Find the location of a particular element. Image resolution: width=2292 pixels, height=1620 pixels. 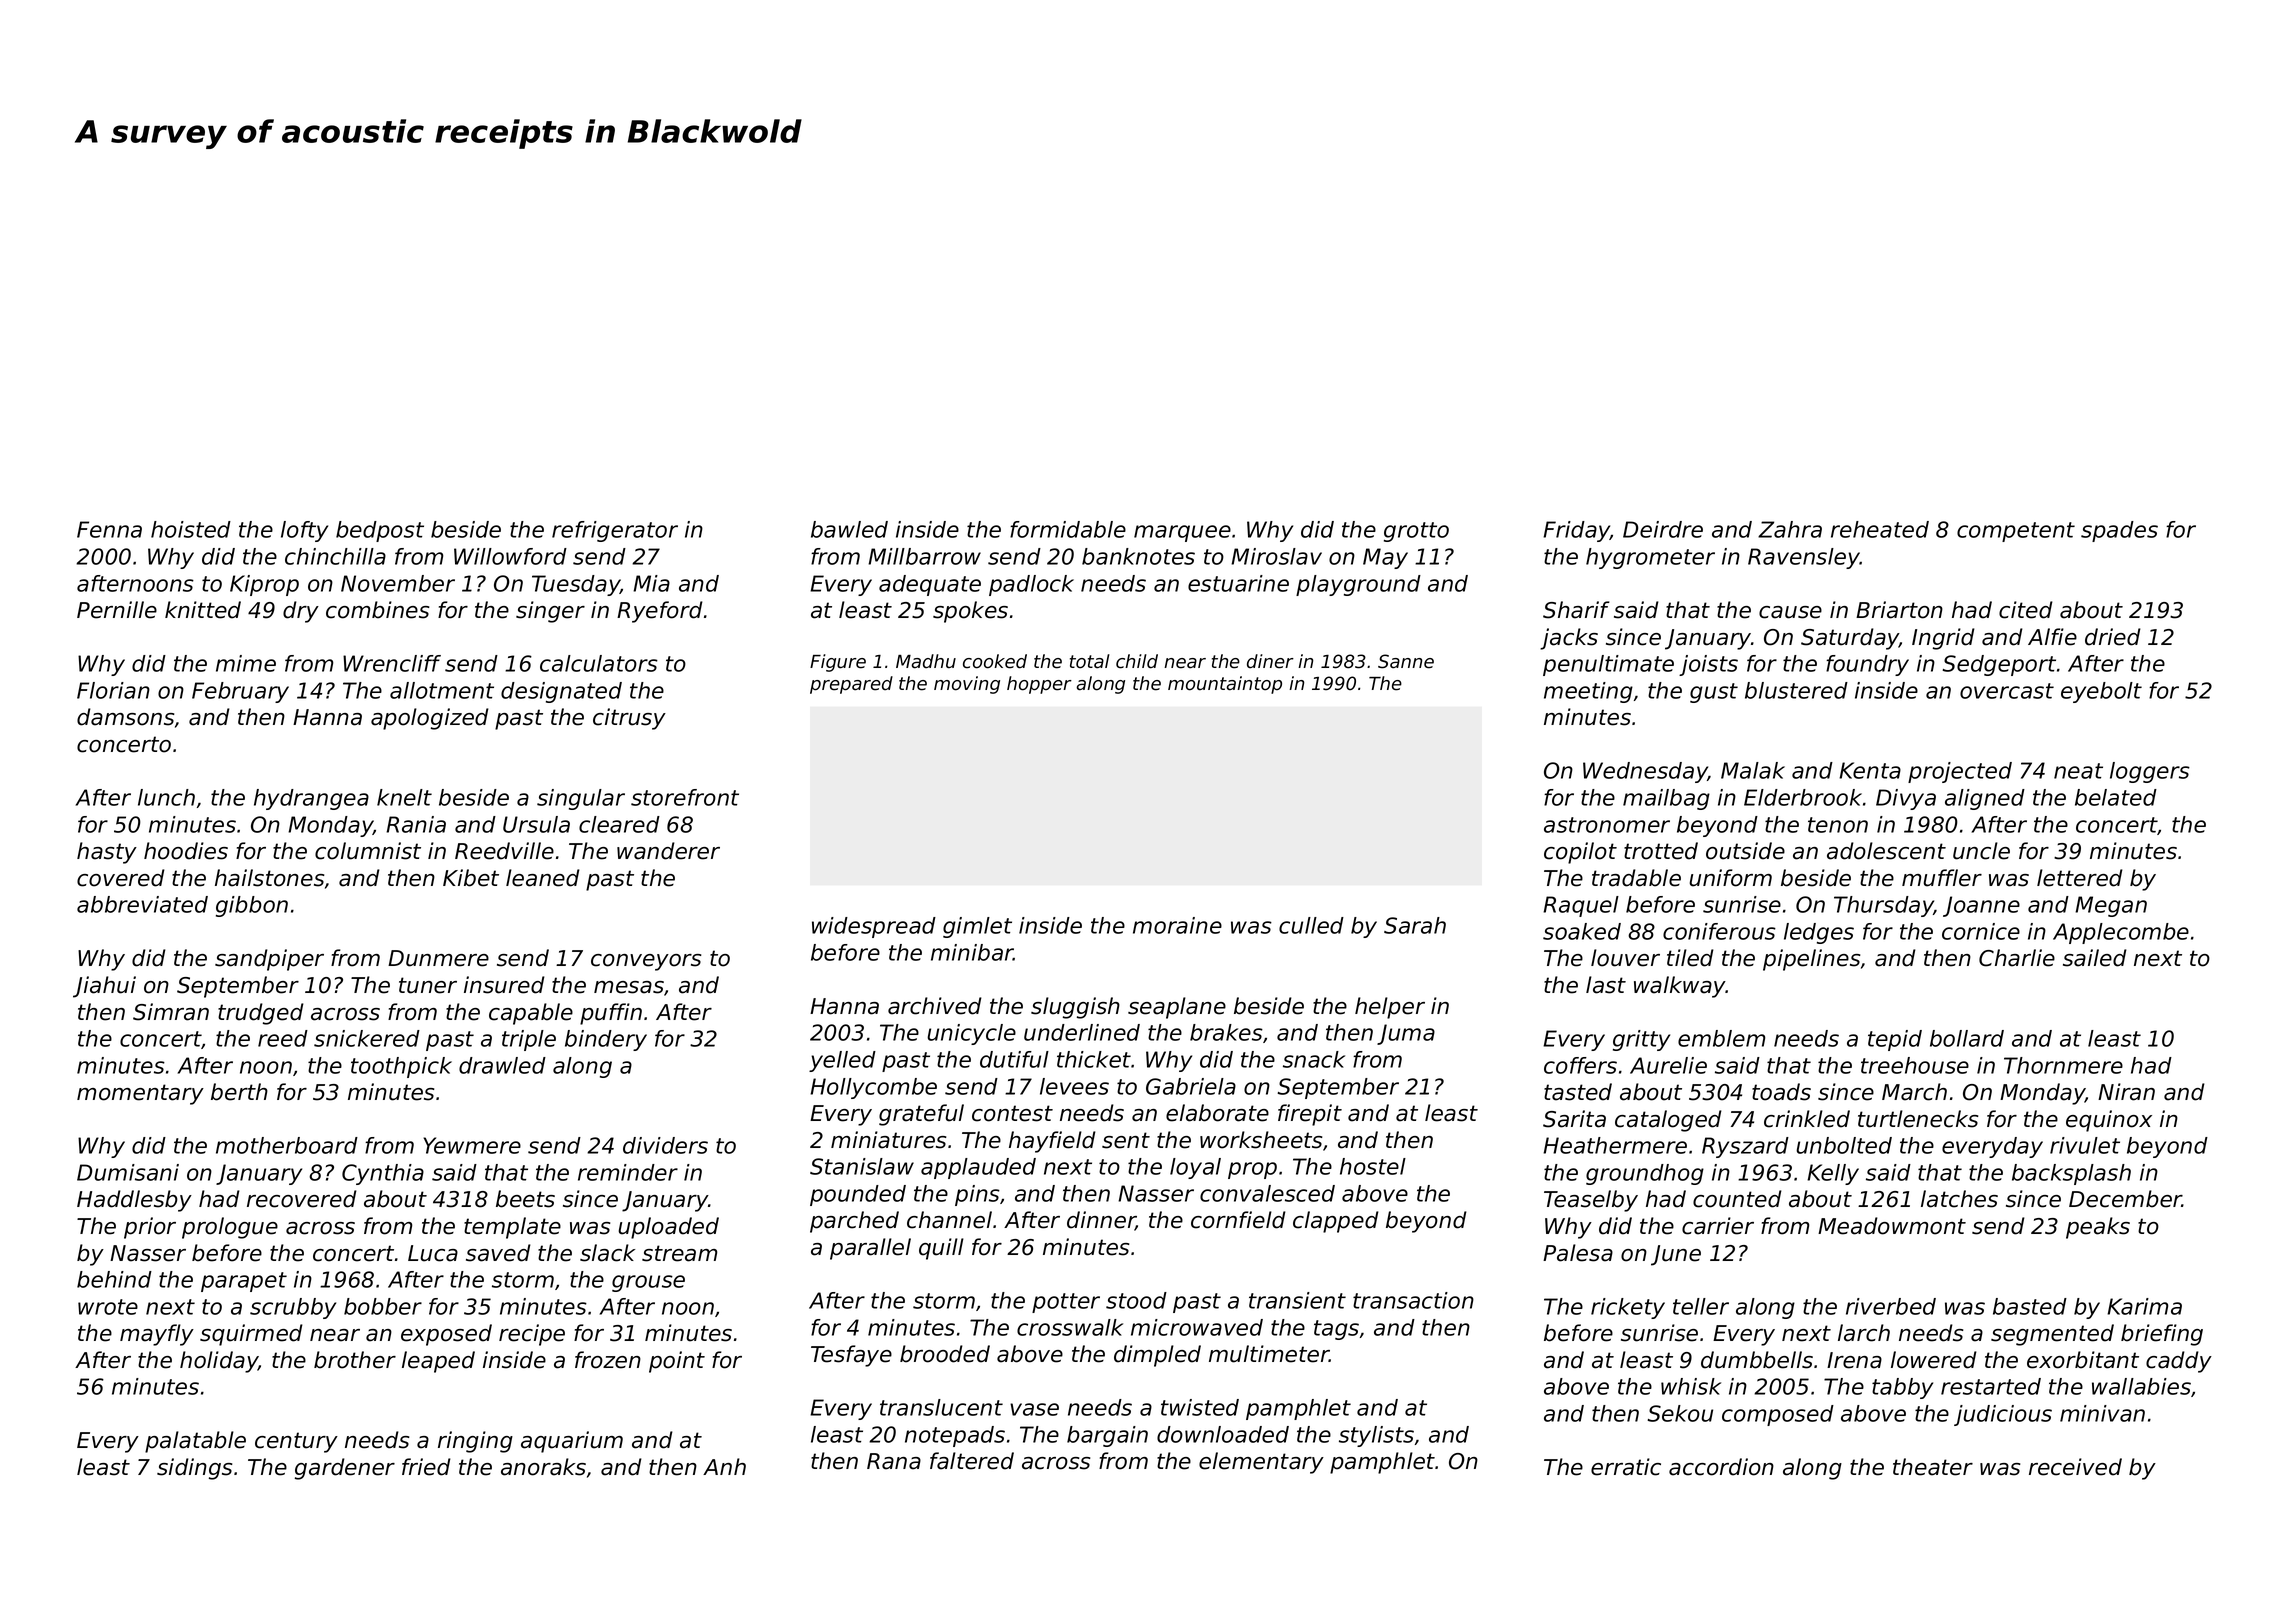

bawled is located at coordinates (849, 529).
